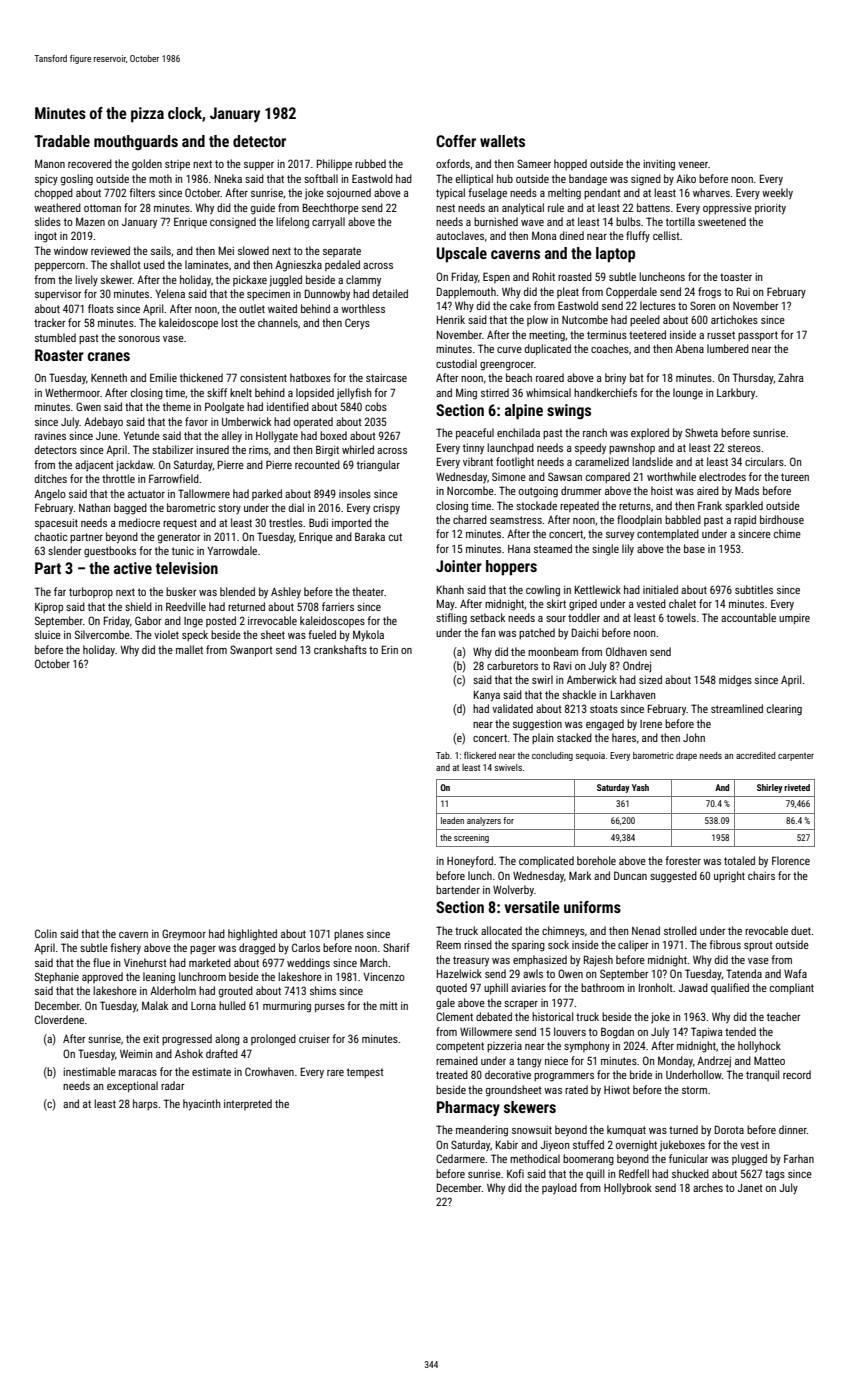 This screenshot has height=1400, width=849. What do you see at coordinates (460, 1158) in the screenshot?
I see `Cedarmere` at bounding box center [460, 1158].
